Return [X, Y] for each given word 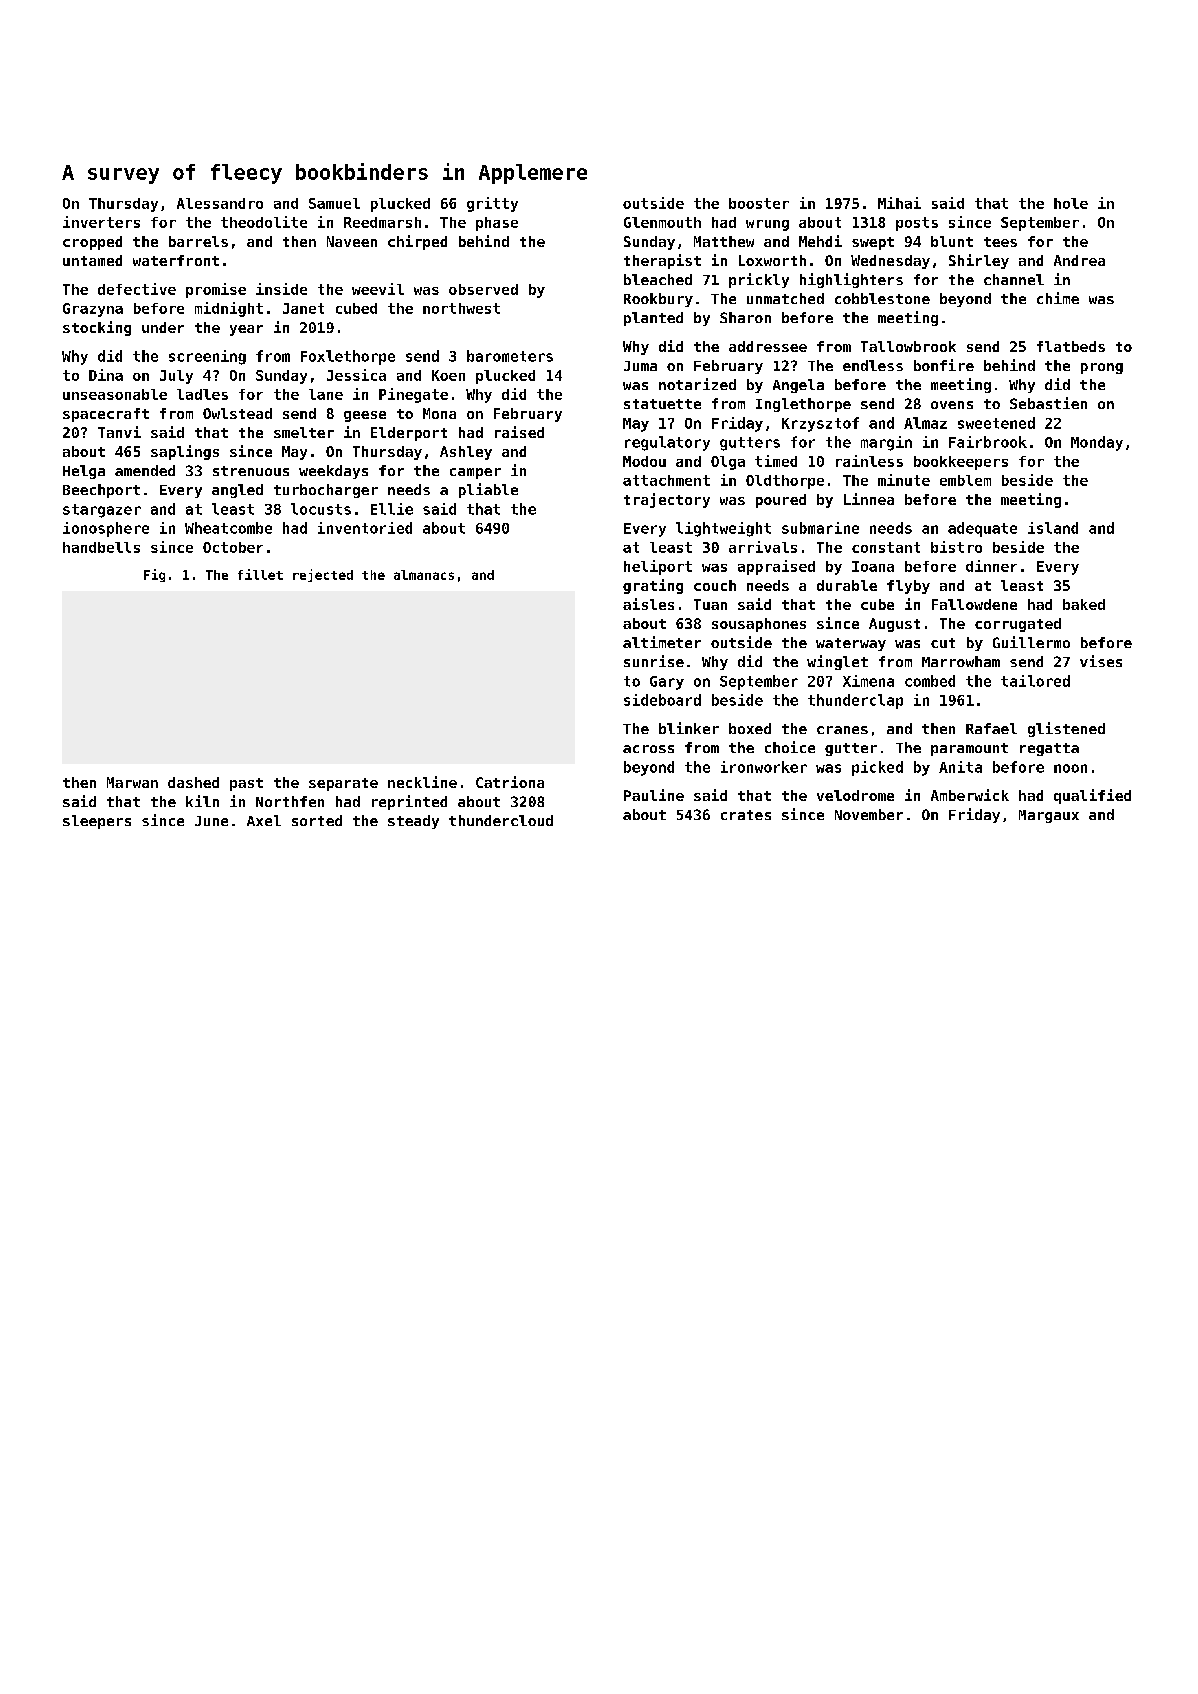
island [1053, 528]
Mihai [899, 203]
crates [746, 815]
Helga [84, 472]
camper [475, 473]
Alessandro [220, 203]
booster [759, 203]
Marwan [132, 782]
